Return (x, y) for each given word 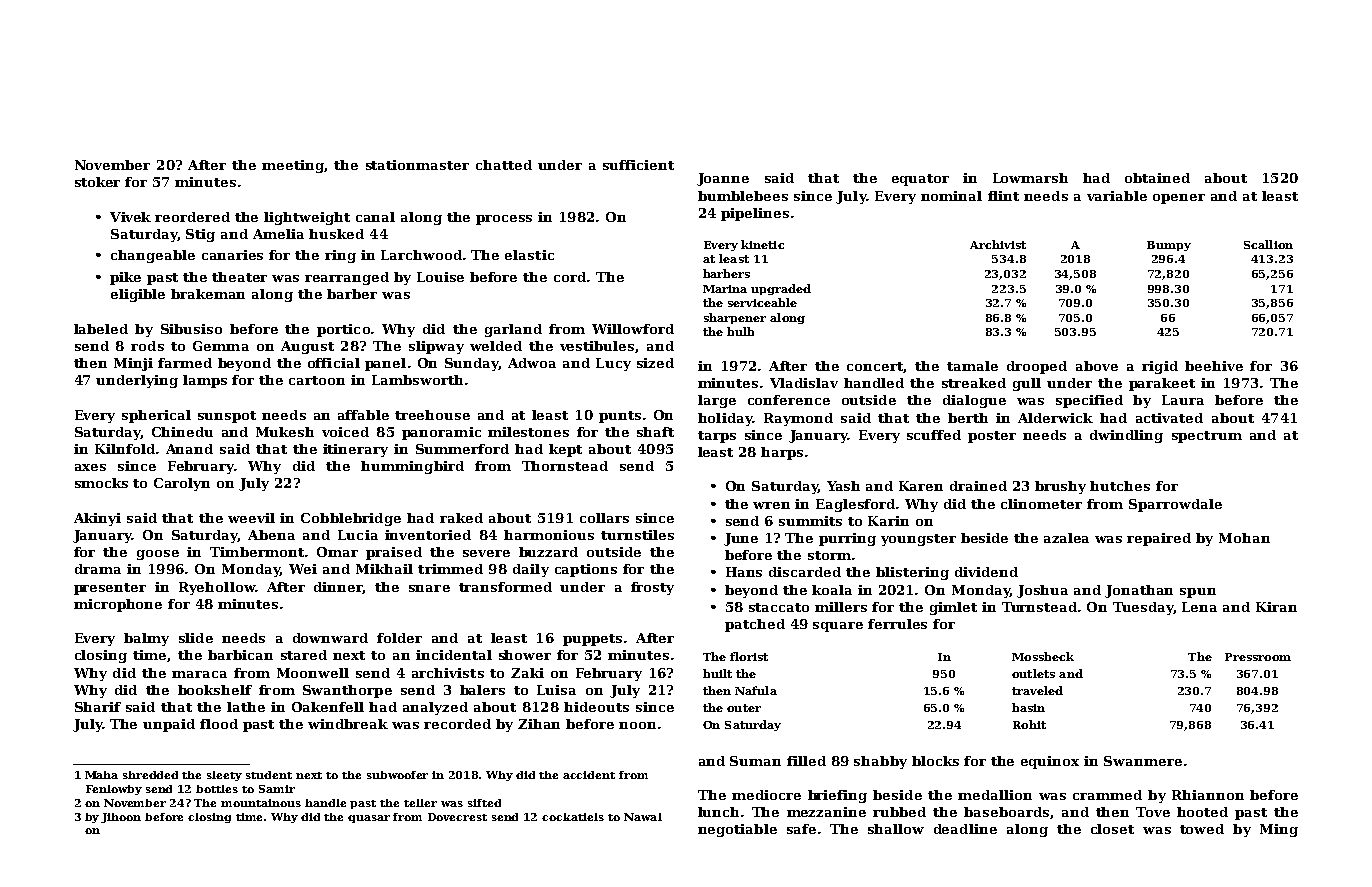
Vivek (130, 217)
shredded (150, 775)
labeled (101, 329)
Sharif (98, 707)
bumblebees (743, 196)
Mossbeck (1043, 656)
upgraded (781, 289)
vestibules (597, 346)
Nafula (756, 690)
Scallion (1268, 244)
